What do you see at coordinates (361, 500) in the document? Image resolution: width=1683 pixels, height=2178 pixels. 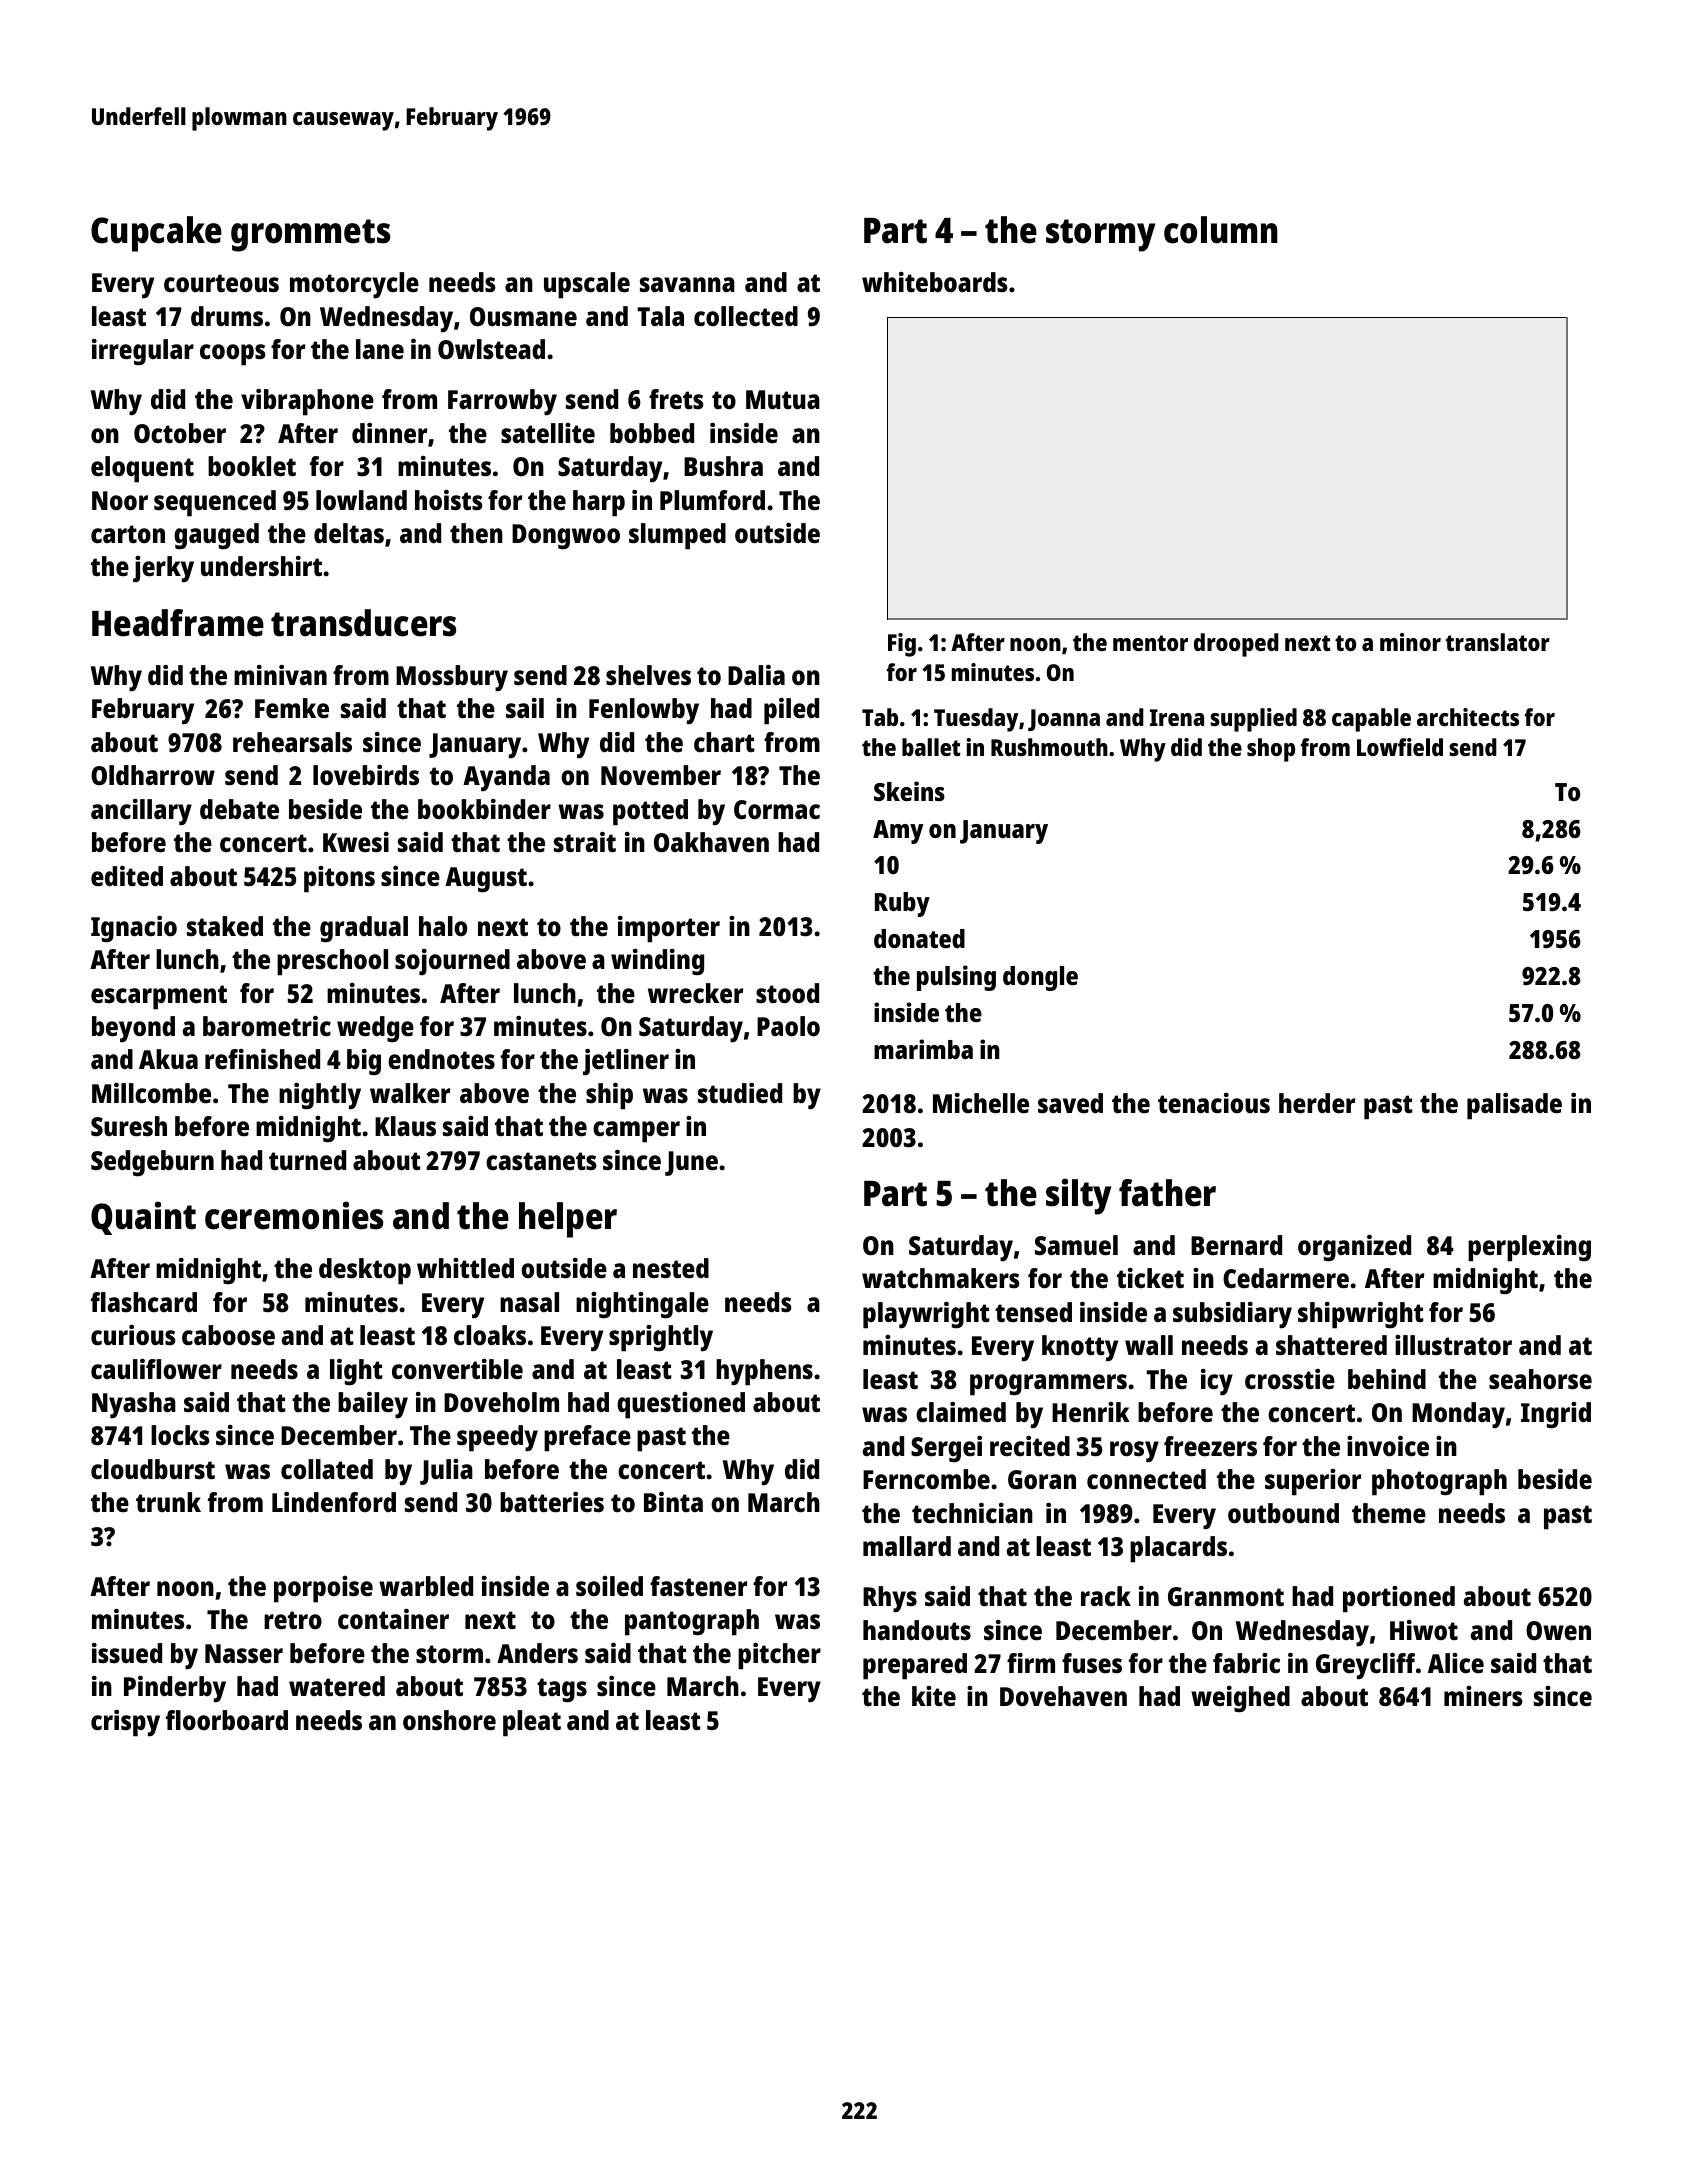 I see `lowland` at bounding box center [361, 500].
